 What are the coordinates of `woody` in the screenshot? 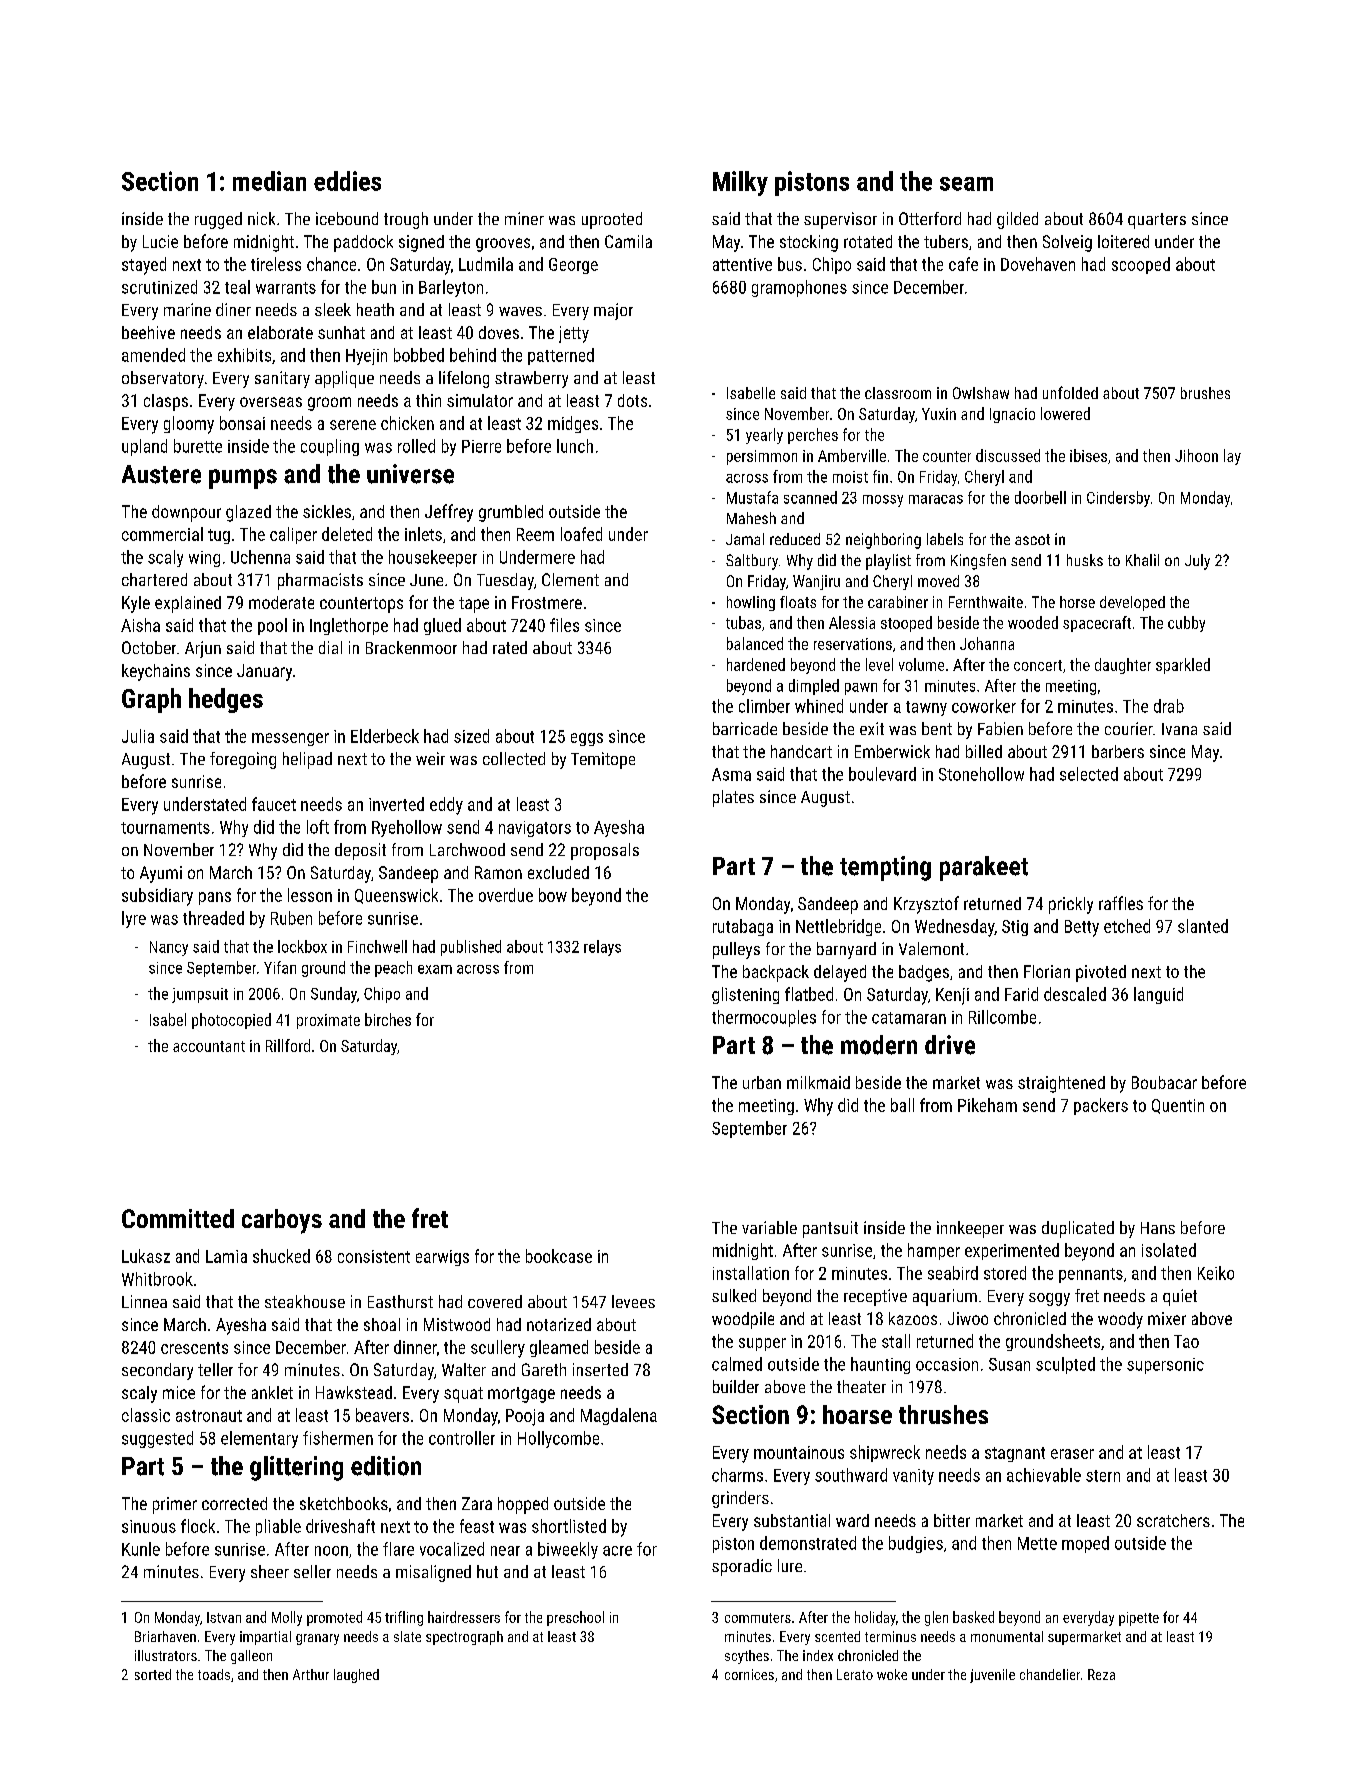 It's located at (1120, 1320).
